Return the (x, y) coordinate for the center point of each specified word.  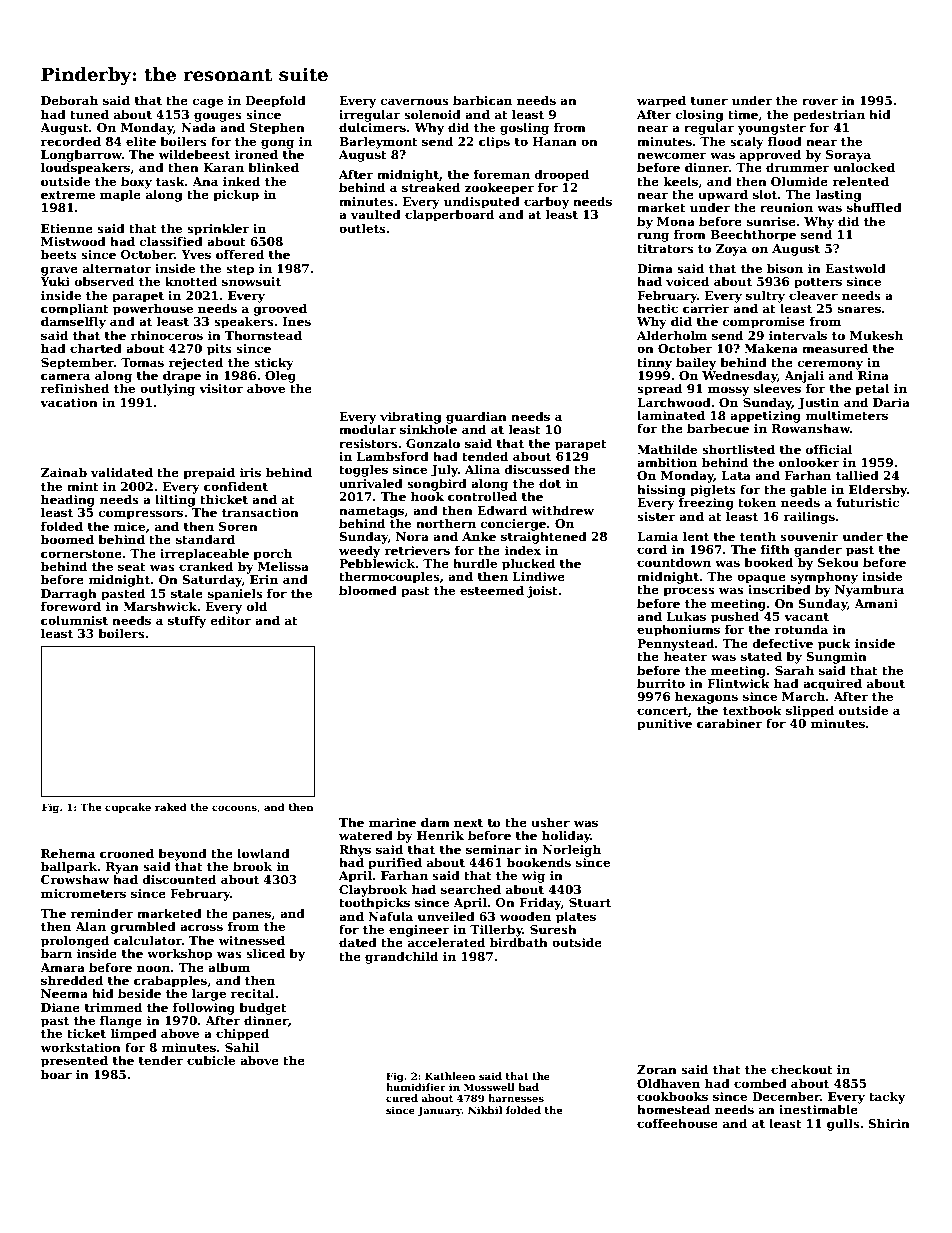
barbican (482, 100)
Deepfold (276, 101)
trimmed (113, 1007)
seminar (493, 849)
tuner (709, 101)
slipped (810, 711)
